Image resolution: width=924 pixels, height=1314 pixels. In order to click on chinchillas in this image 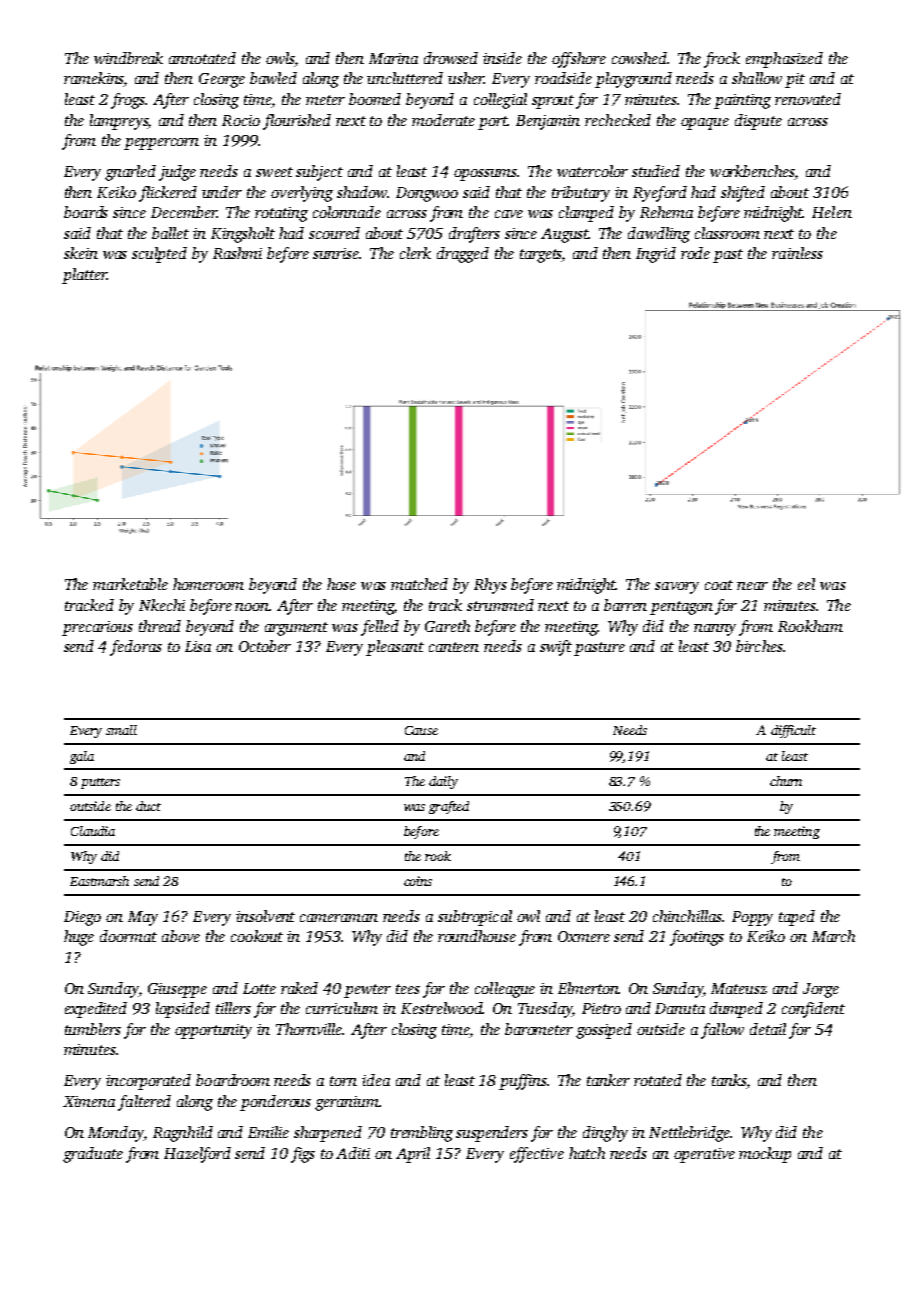, I will do `click(688, 916)`.
